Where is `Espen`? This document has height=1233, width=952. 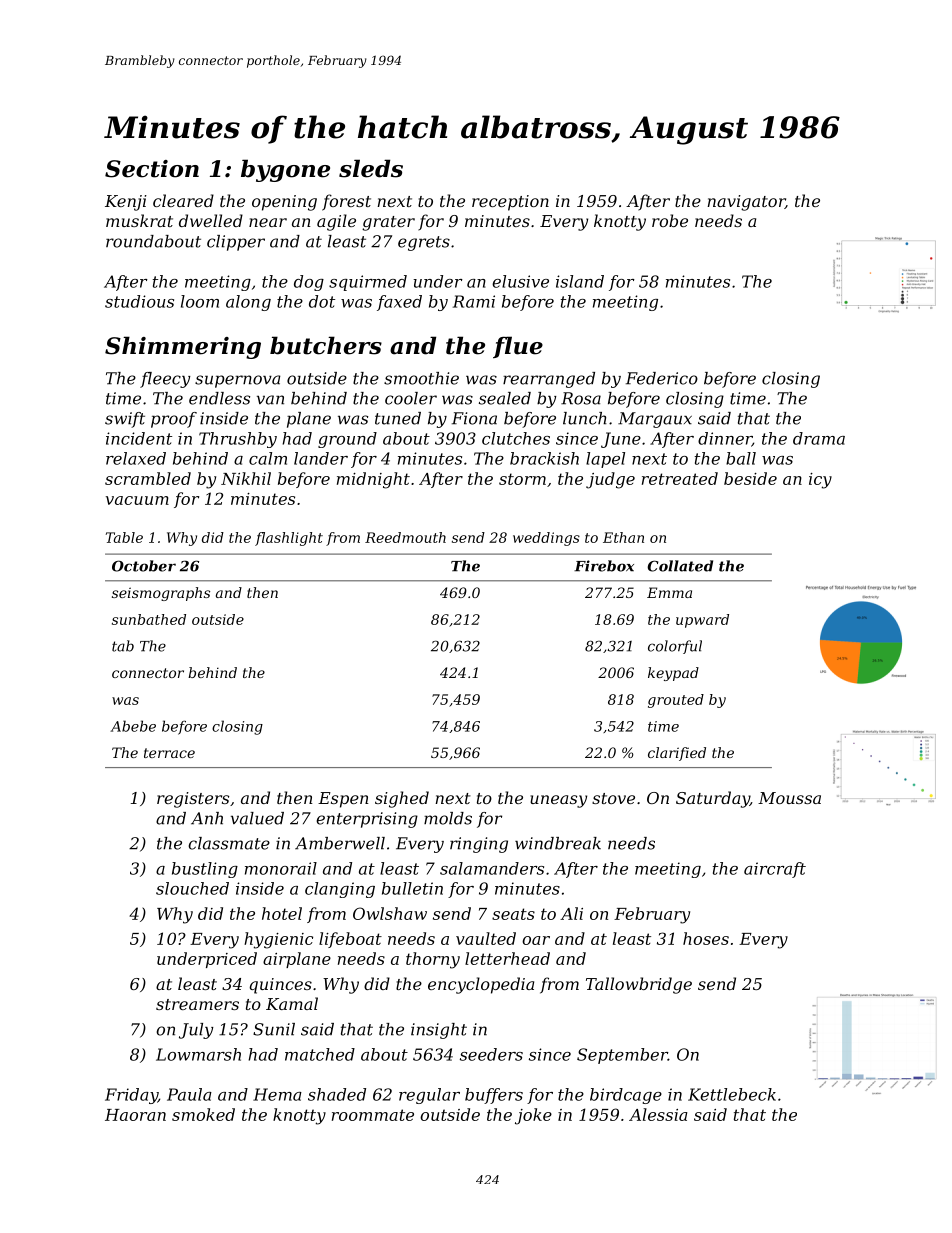
Espen is located at coordinates (343, 800).
